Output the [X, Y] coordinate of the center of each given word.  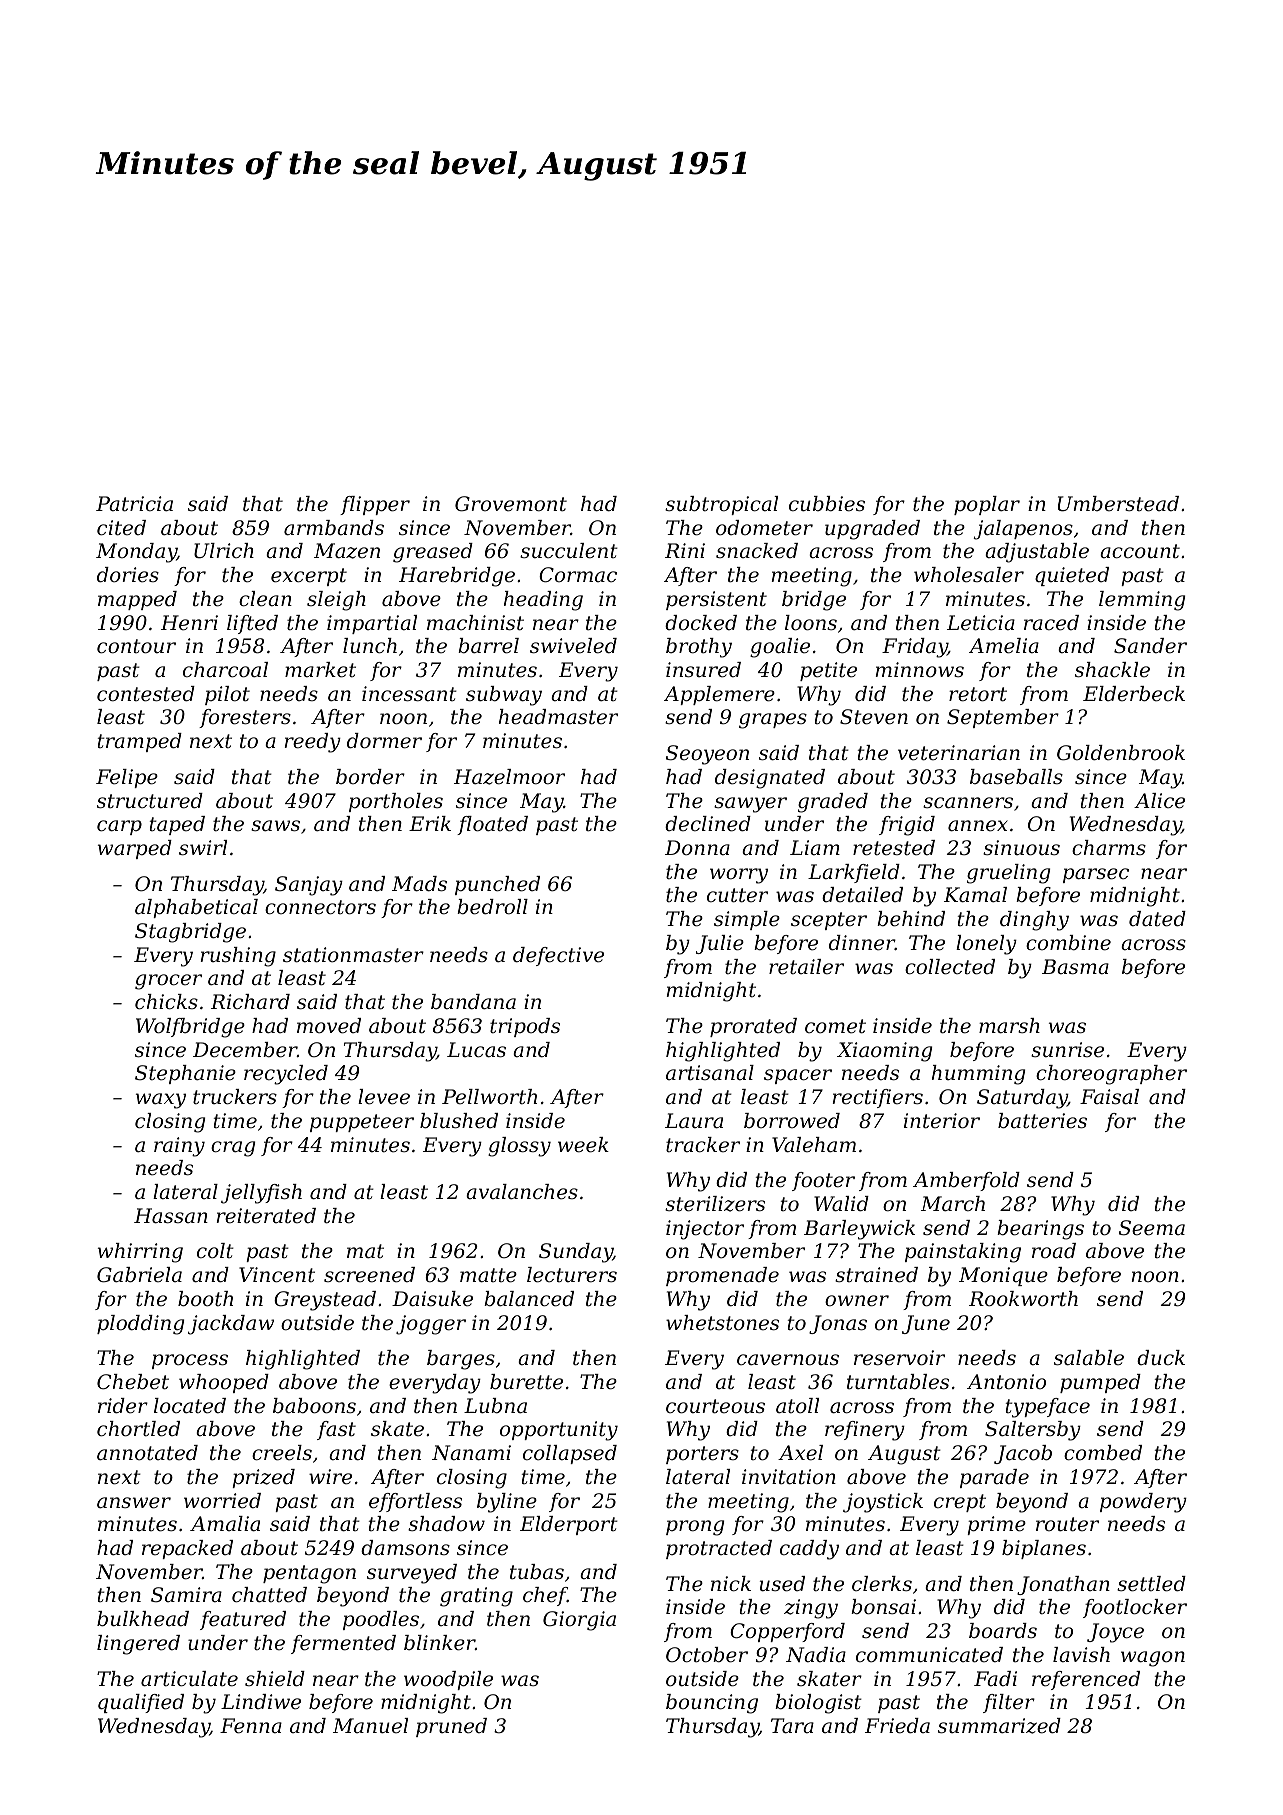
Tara [792, 1726]
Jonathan [1063, 1585]
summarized [999, 1726]
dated [1157, 919]
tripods [525, 1027]
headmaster [558, 717]
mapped [137, 600]
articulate [189, 1679]
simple [747, 920]
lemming [1142, 601]
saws [275, 826]
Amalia [225, 1524]
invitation [789, 1477]
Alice [1159, 801]
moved [329, 1026]
